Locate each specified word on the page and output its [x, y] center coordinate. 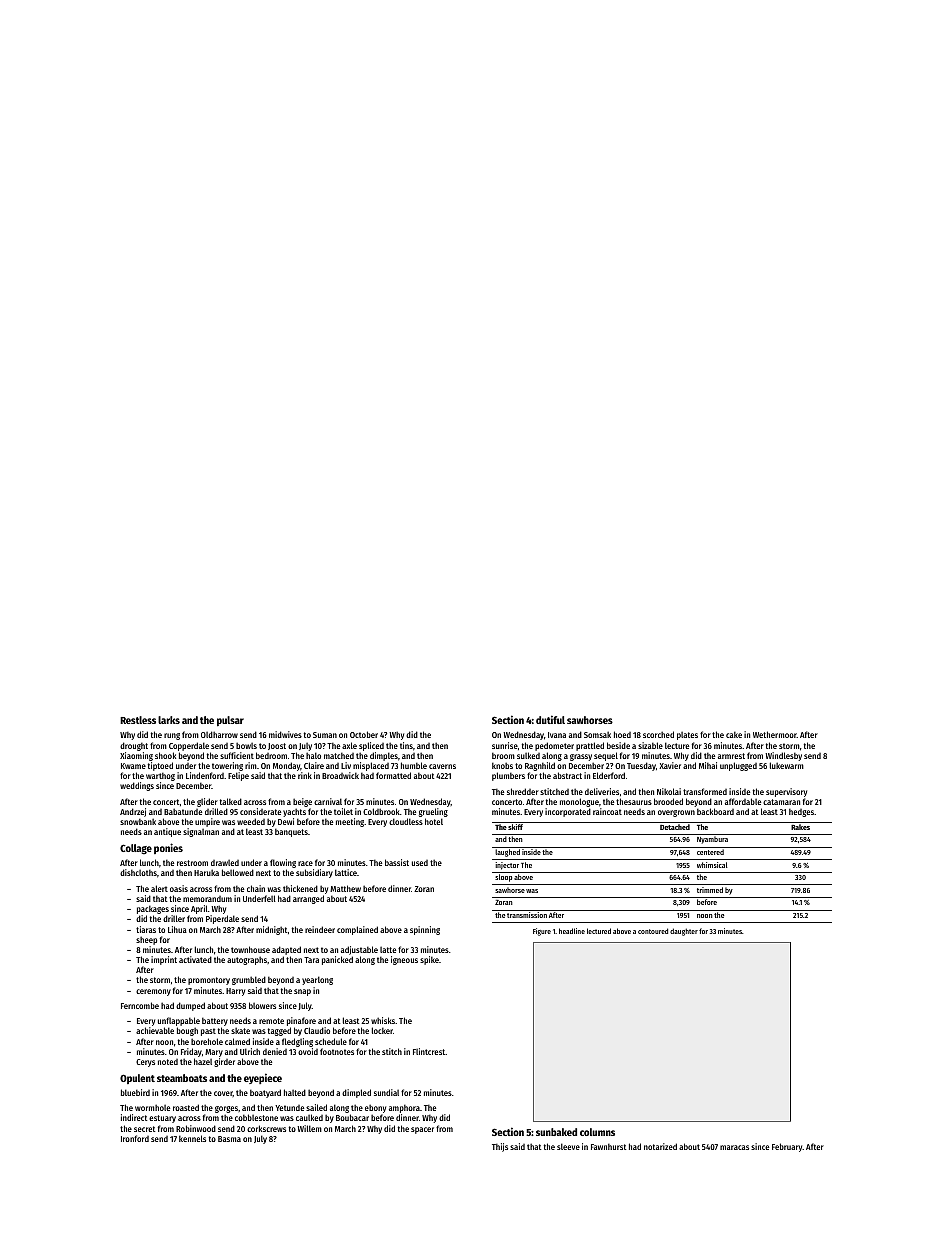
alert [159, 888]
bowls [246, 745]
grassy [581, 757]
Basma [229, 1139]
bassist [397, 862]
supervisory [786, 792]
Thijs [500, 1147]
